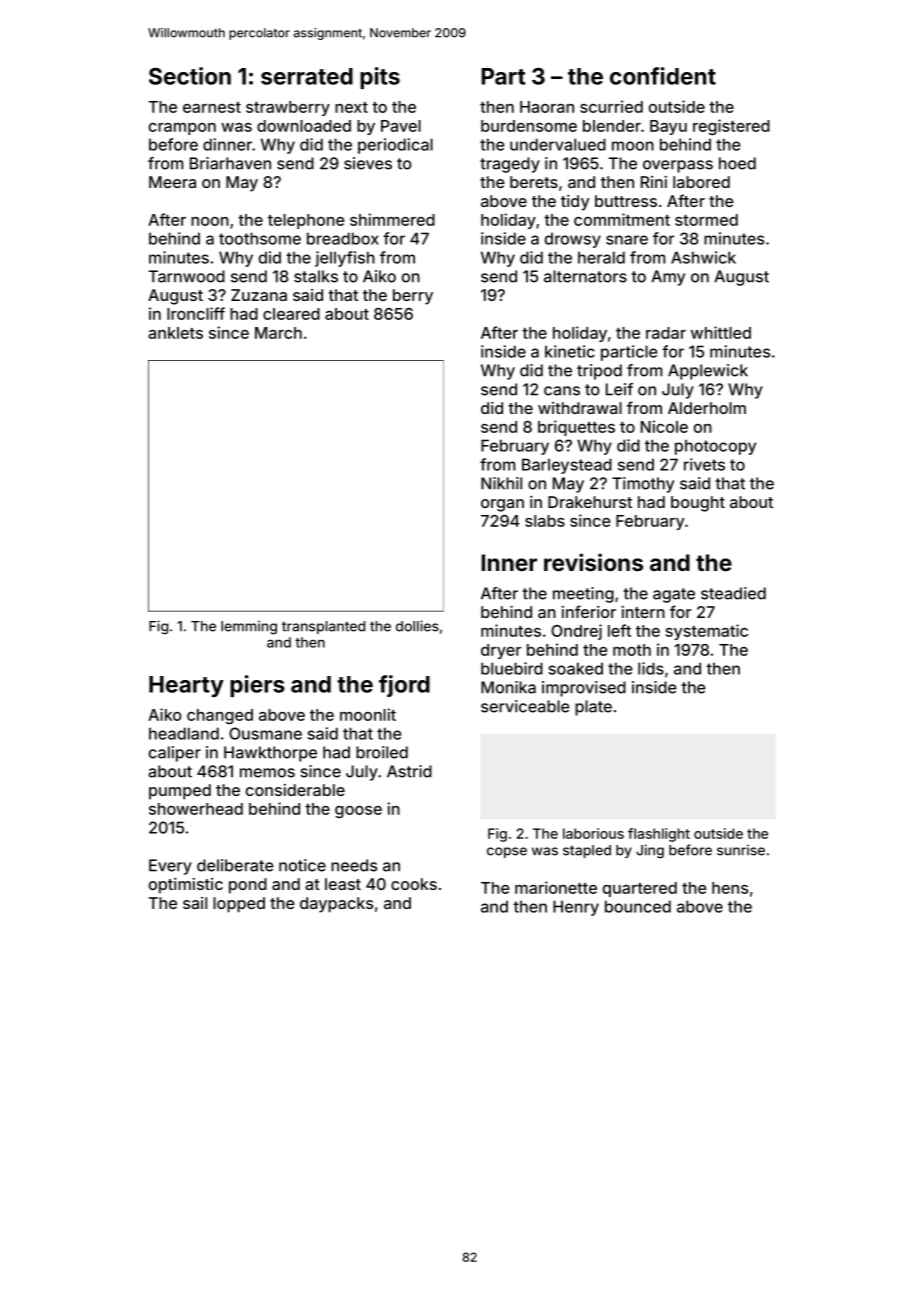 This screenshot has height=1314, width=924. I want to click on berets, so click(534, 182).
